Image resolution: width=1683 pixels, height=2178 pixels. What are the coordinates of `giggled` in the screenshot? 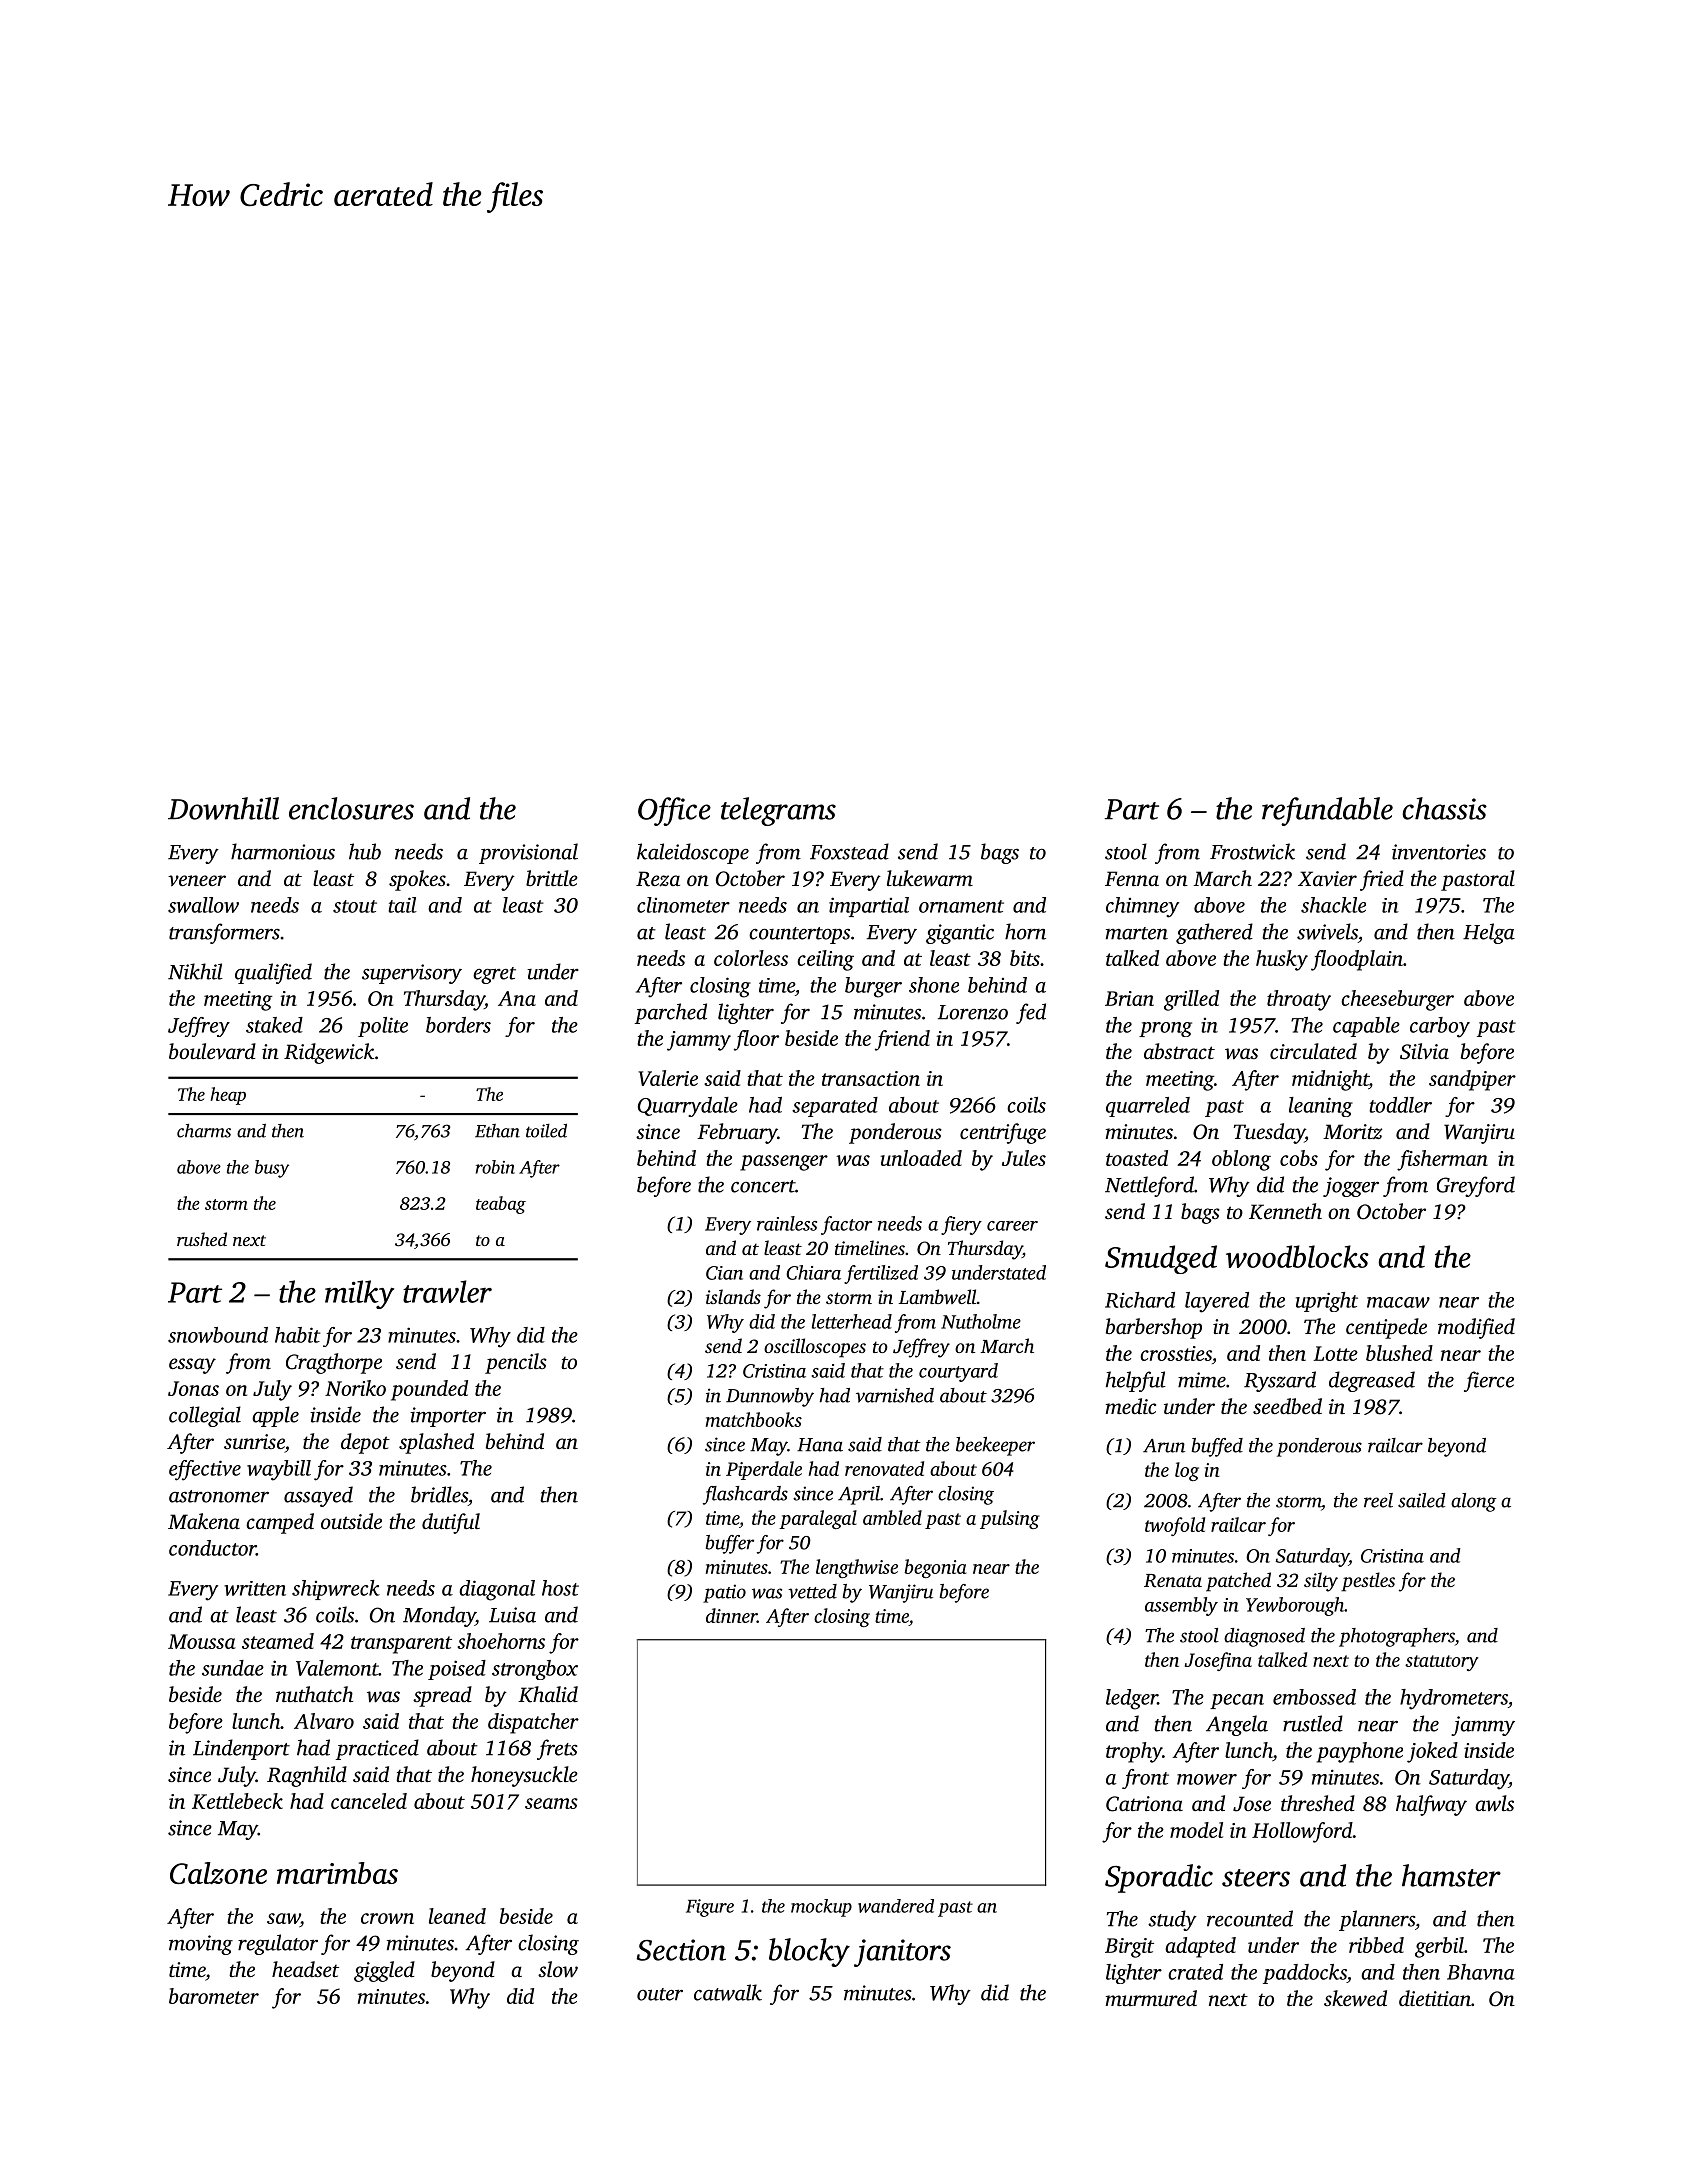 It's located at (384, 1971).
